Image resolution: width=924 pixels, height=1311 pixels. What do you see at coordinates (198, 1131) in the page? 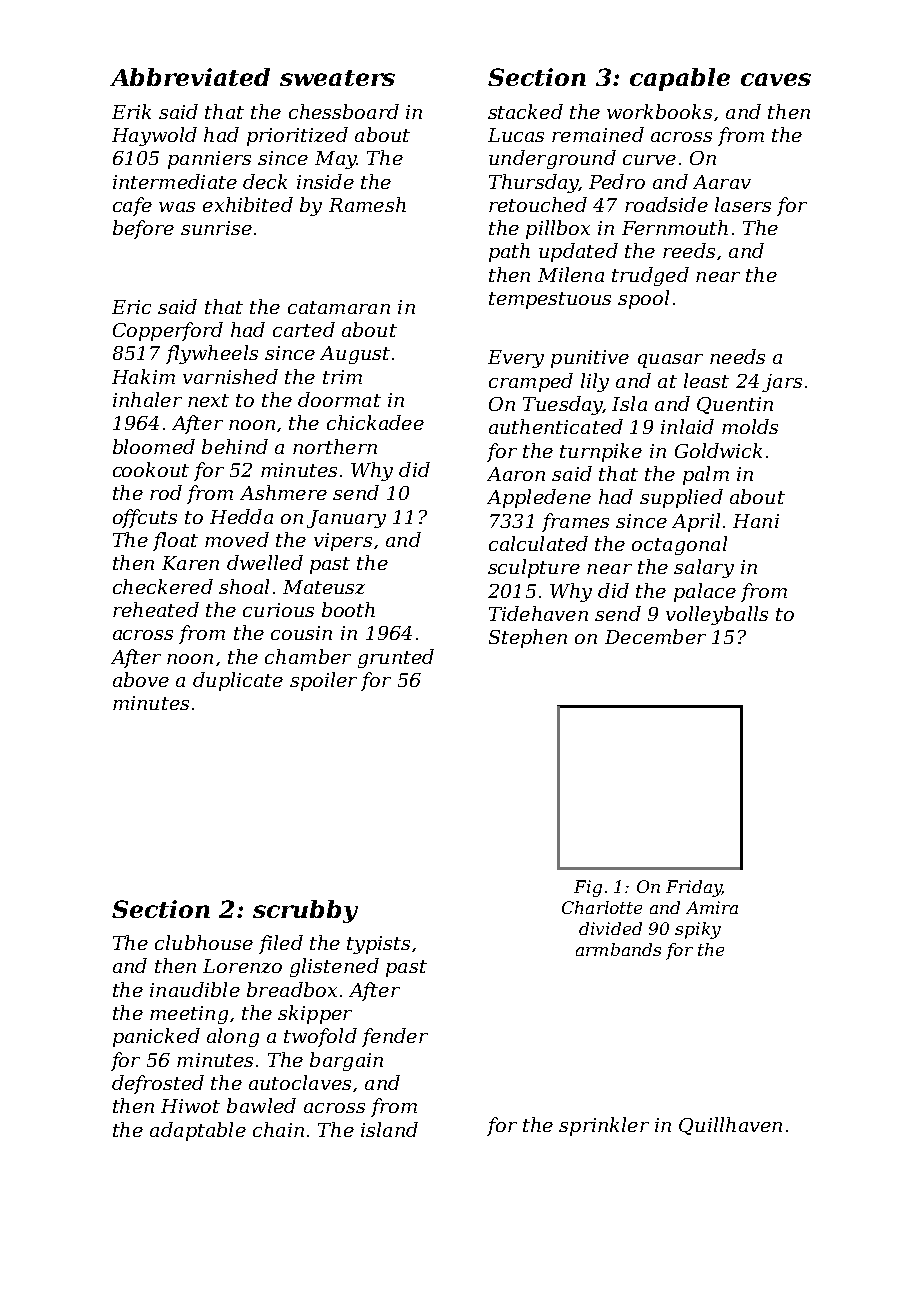
I see `adaptable` at bounding box center [198, 1131].
